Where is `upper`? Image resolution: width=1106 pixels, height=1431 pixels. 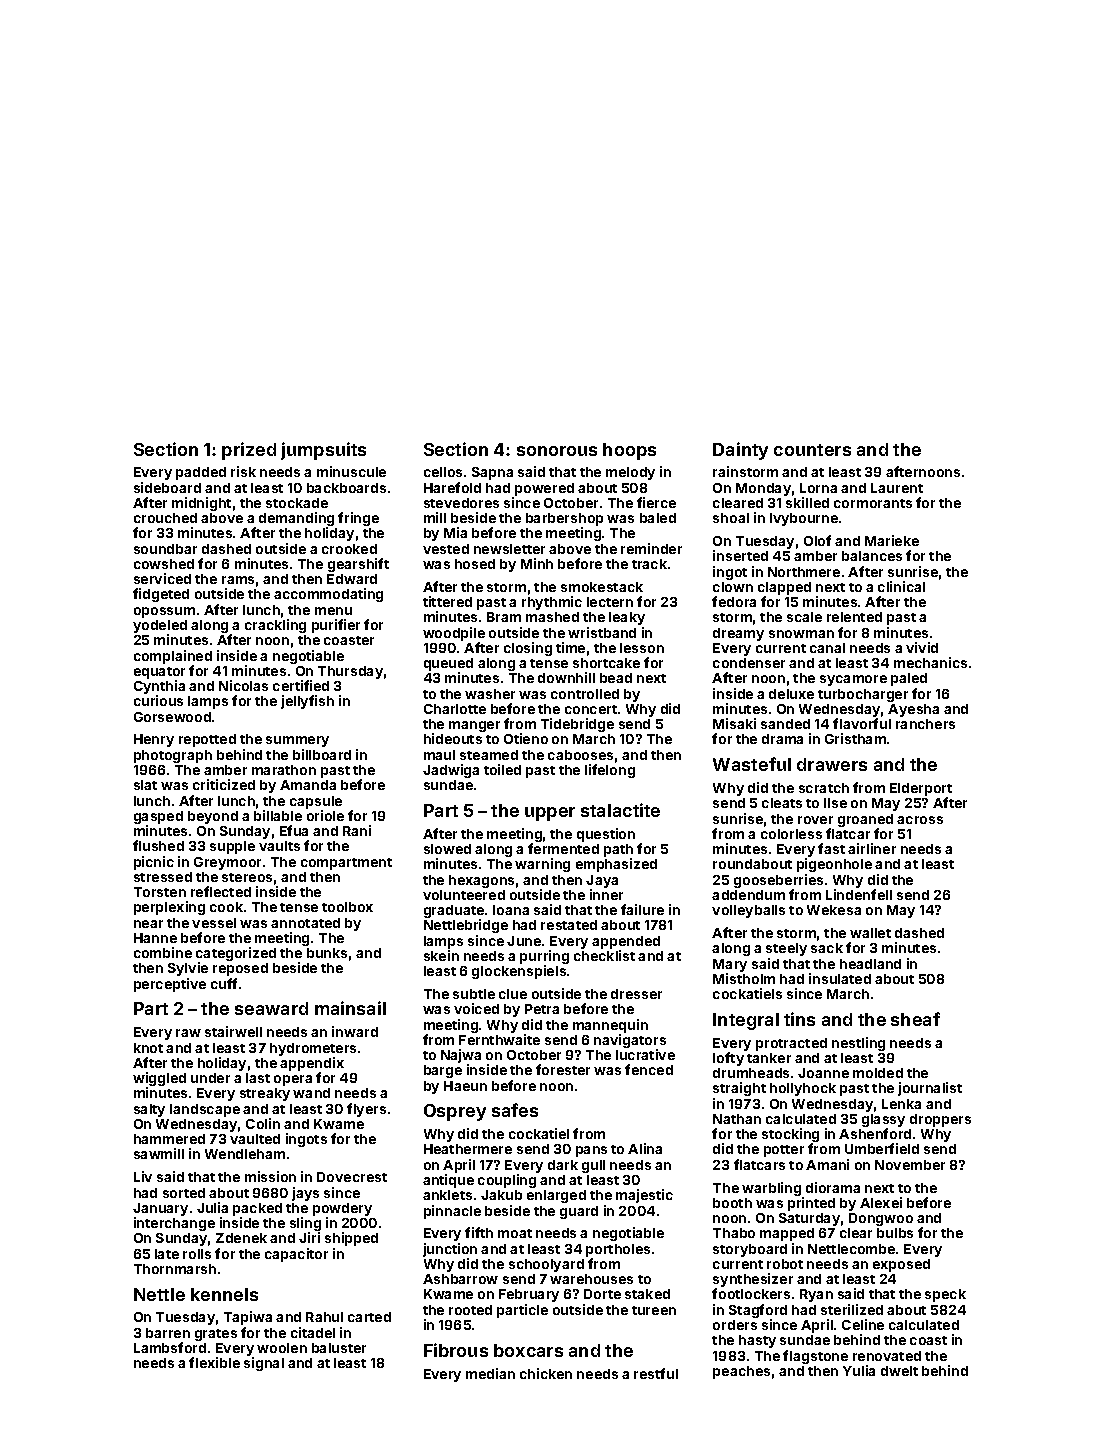
upper is located at coordinates (550, 814).
